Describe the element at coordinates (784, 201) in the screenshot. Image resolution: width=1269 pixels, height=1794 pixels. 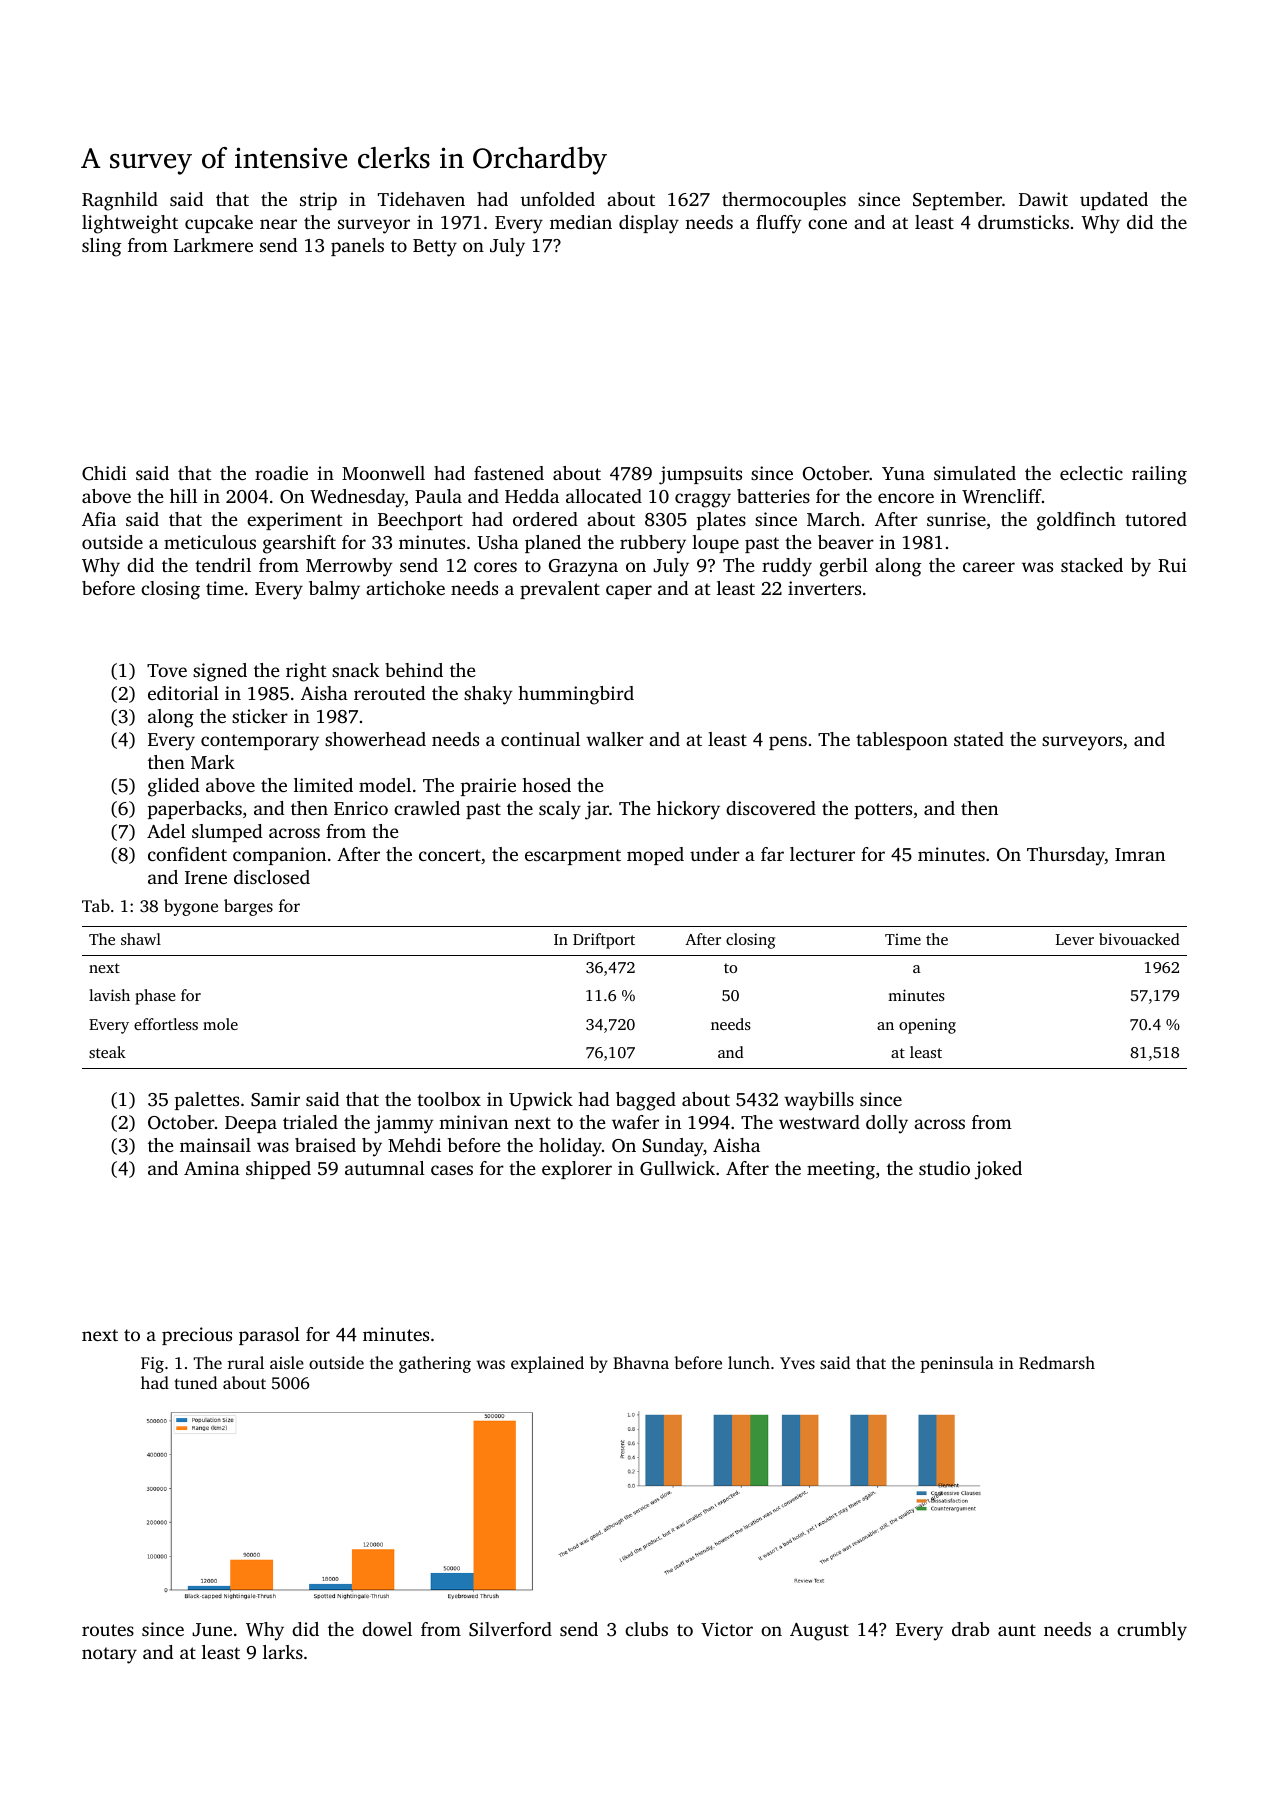
I see `thermocouples` at that location.
